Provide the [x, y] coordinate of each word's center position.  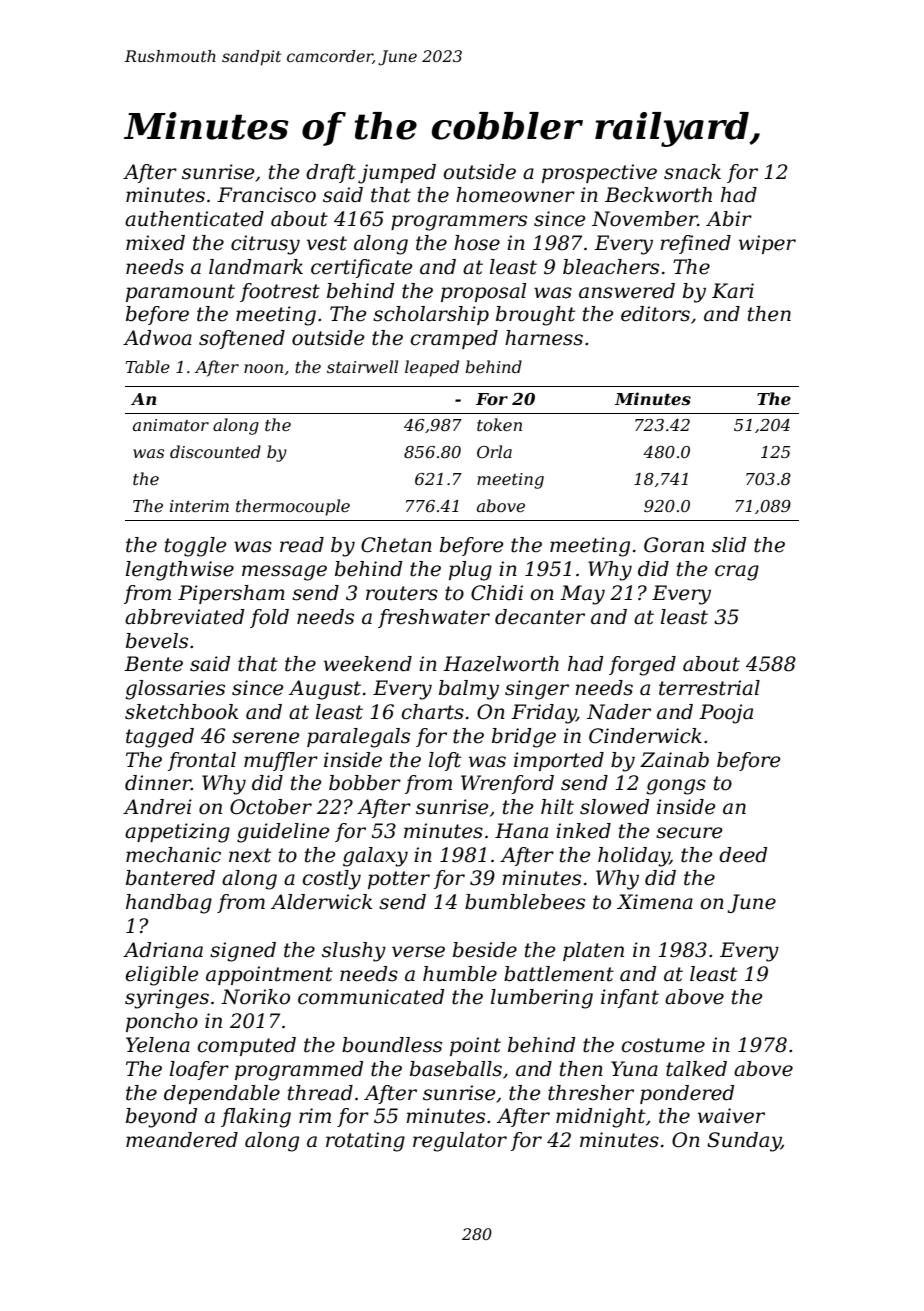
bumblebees [525, 902]
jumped [397, 174]
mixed [155, 243]
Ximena [655, 902]
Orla [494, 451]
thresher [591, 1093]
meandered [182, 1140]
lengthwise [180, 571]
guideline [283, 833]
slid [729, 545]
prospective [599, 173]
